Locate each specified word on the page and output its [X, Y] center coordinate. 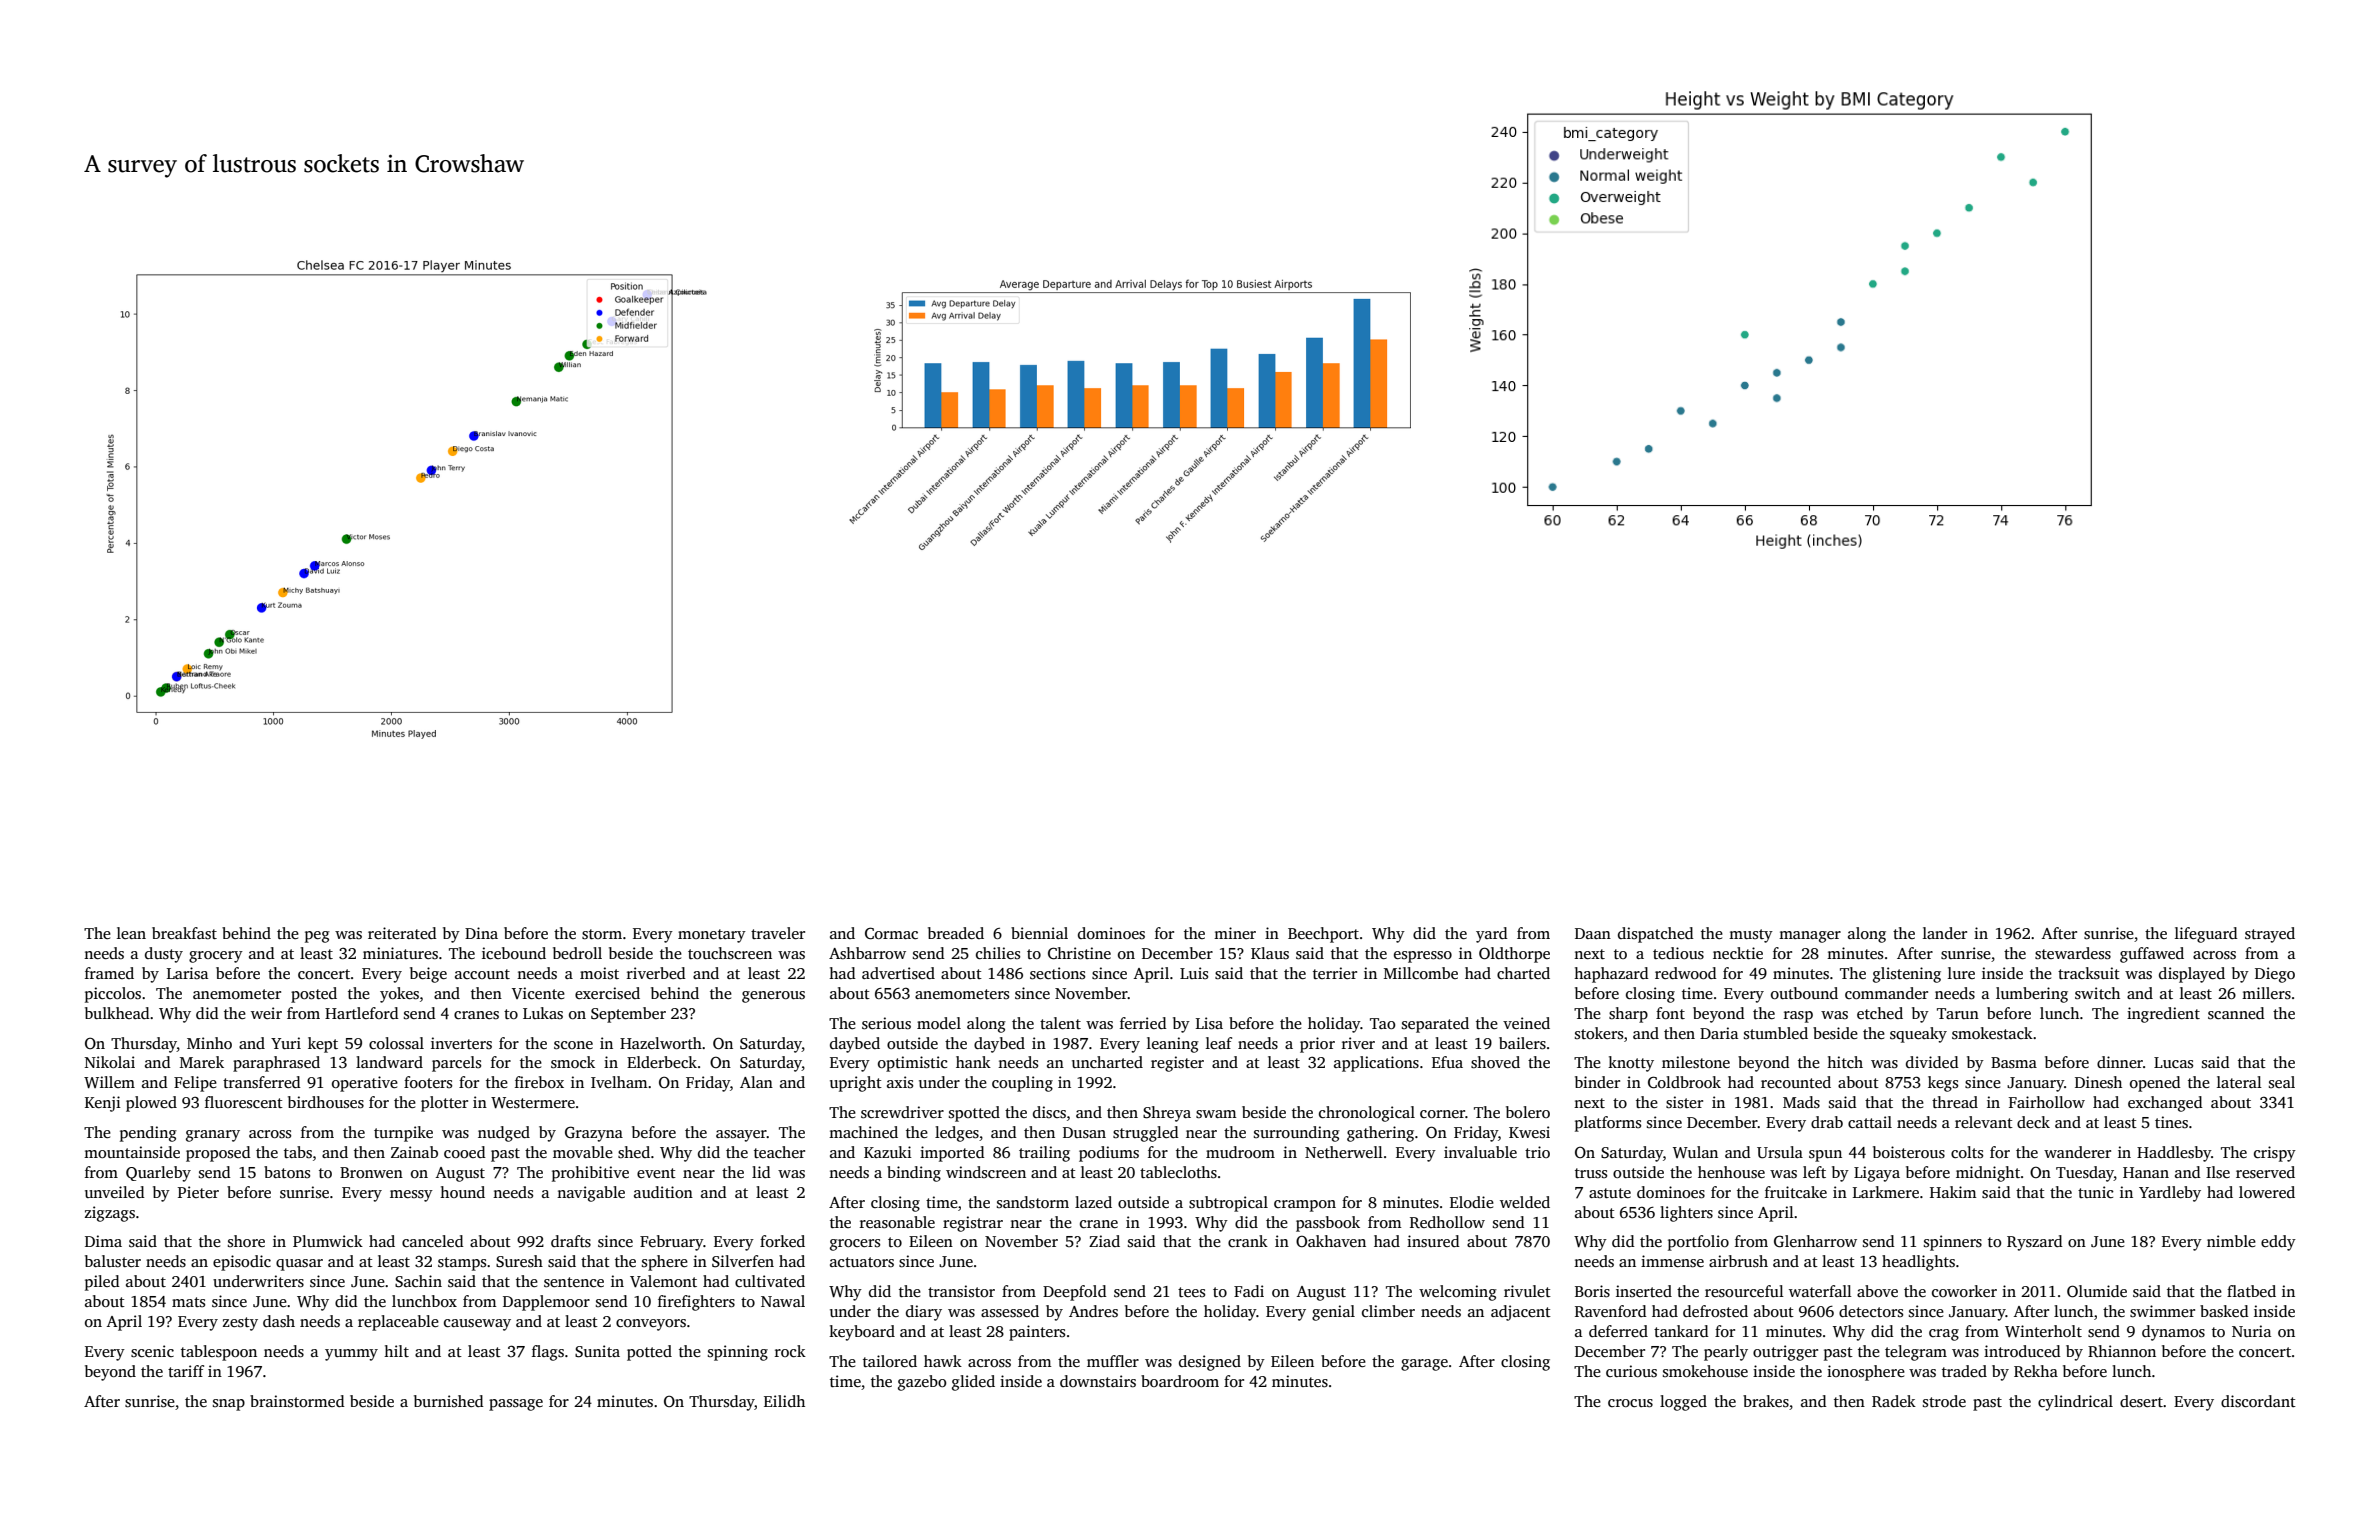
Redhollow [1447, 1222]
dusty [164, 955]
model [939, 1023]
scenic [152, 1351]
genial [1333, 1313]
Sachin [418, 1281]
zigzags [110, 1214]
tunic [2096, 1192]
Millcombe [1421, 973]
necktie [1738, 953]
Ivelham [619, 1082]
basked [2224, 1311]
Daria [1719, 1033]
